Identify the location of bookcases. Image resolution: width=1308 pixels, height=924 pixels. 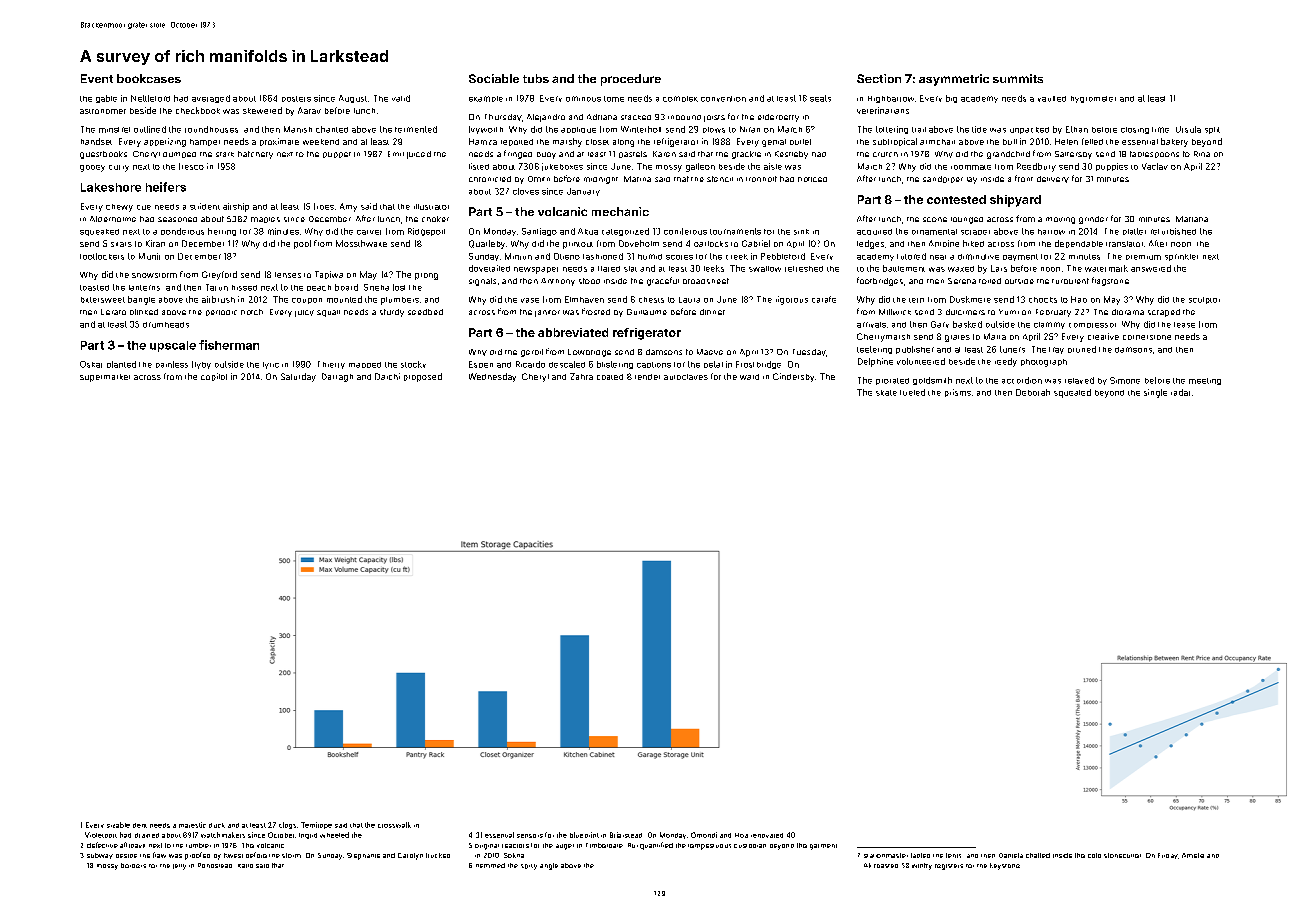
(149, 78).
